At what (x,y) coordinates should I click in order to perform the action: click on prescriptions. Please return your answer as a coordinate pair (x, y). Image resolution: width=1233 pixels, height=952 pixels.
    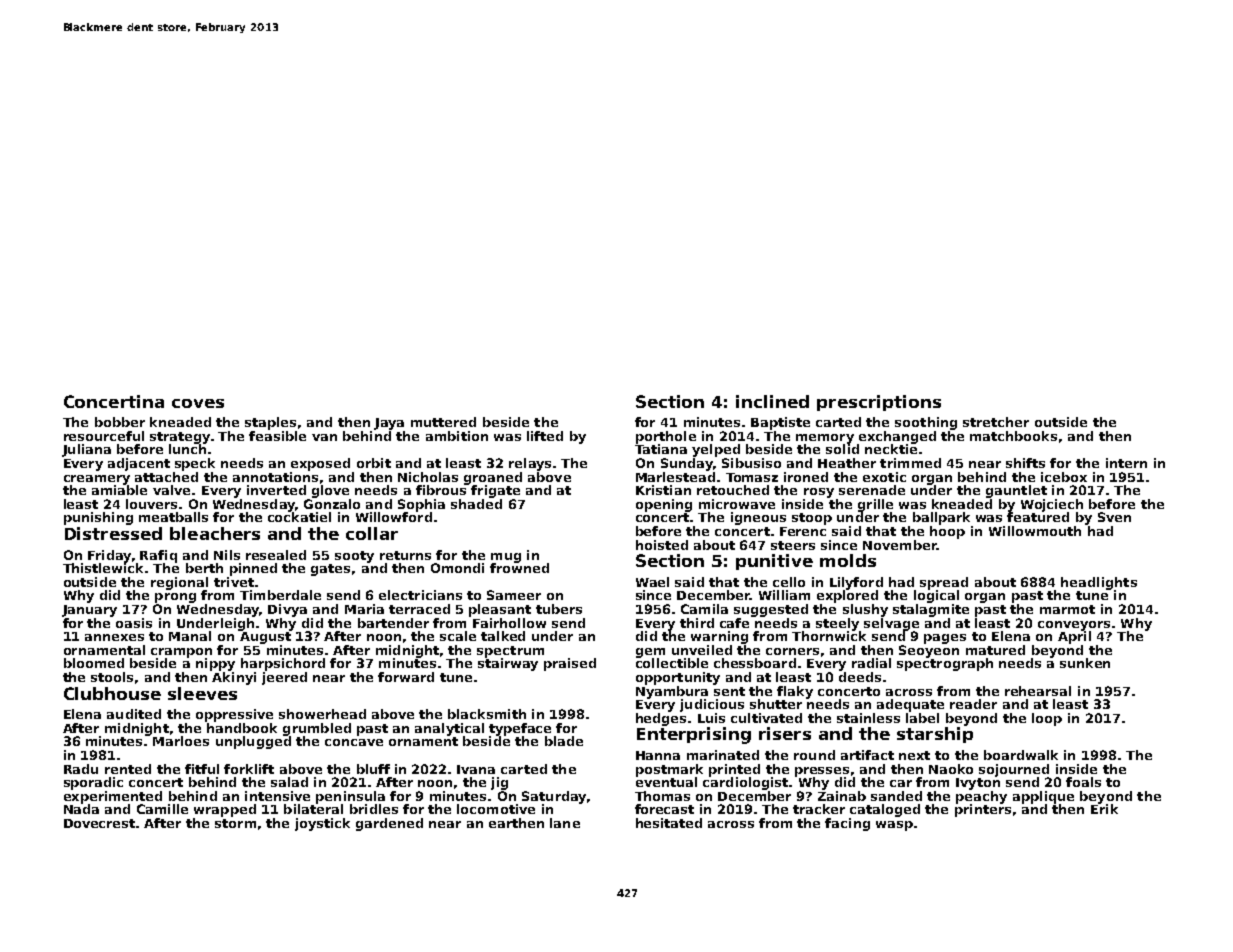
    Looking at the image, I should click on (879, 403).
